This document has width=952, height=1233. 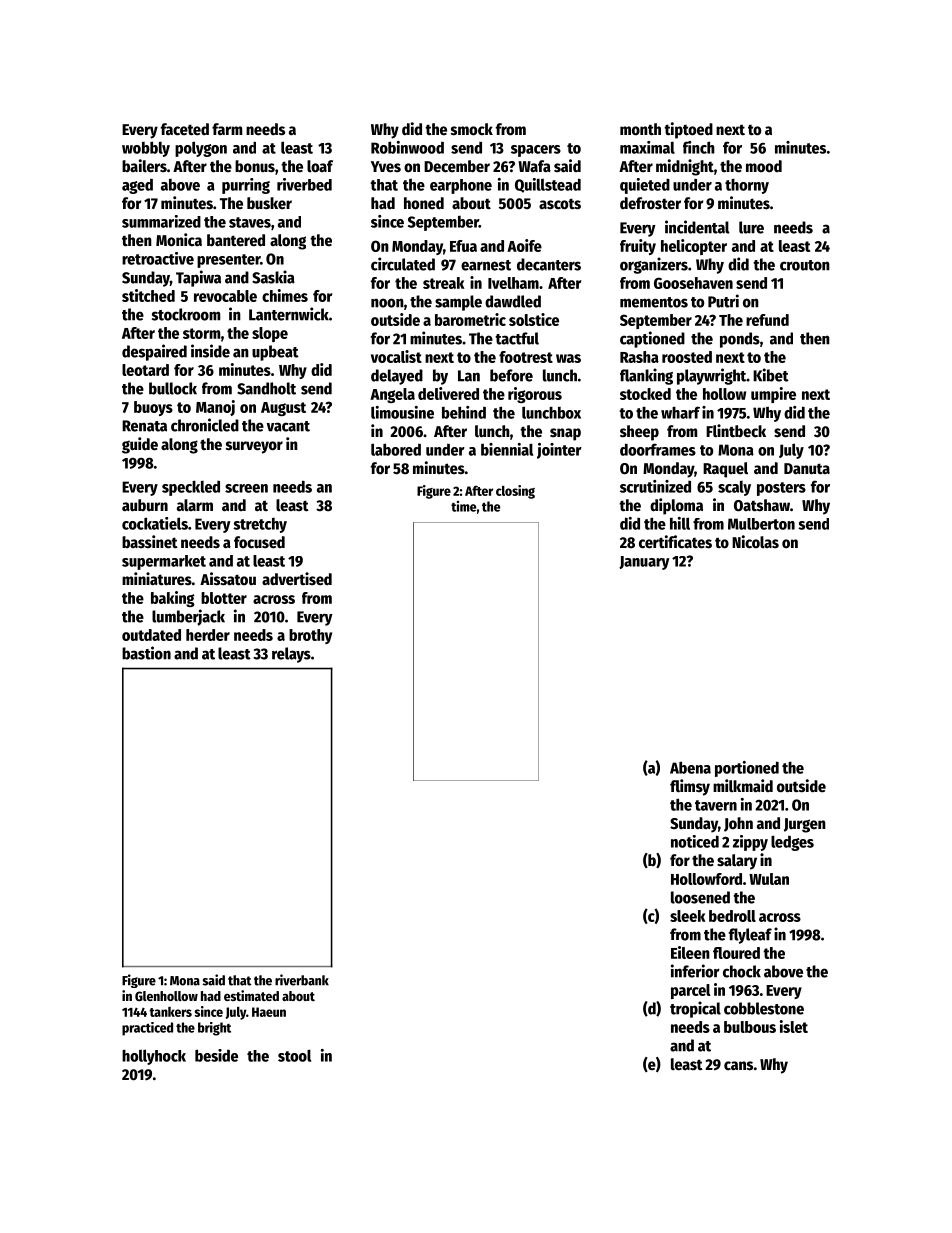 I want to click on riverbank, so click(x=302, y=980).
